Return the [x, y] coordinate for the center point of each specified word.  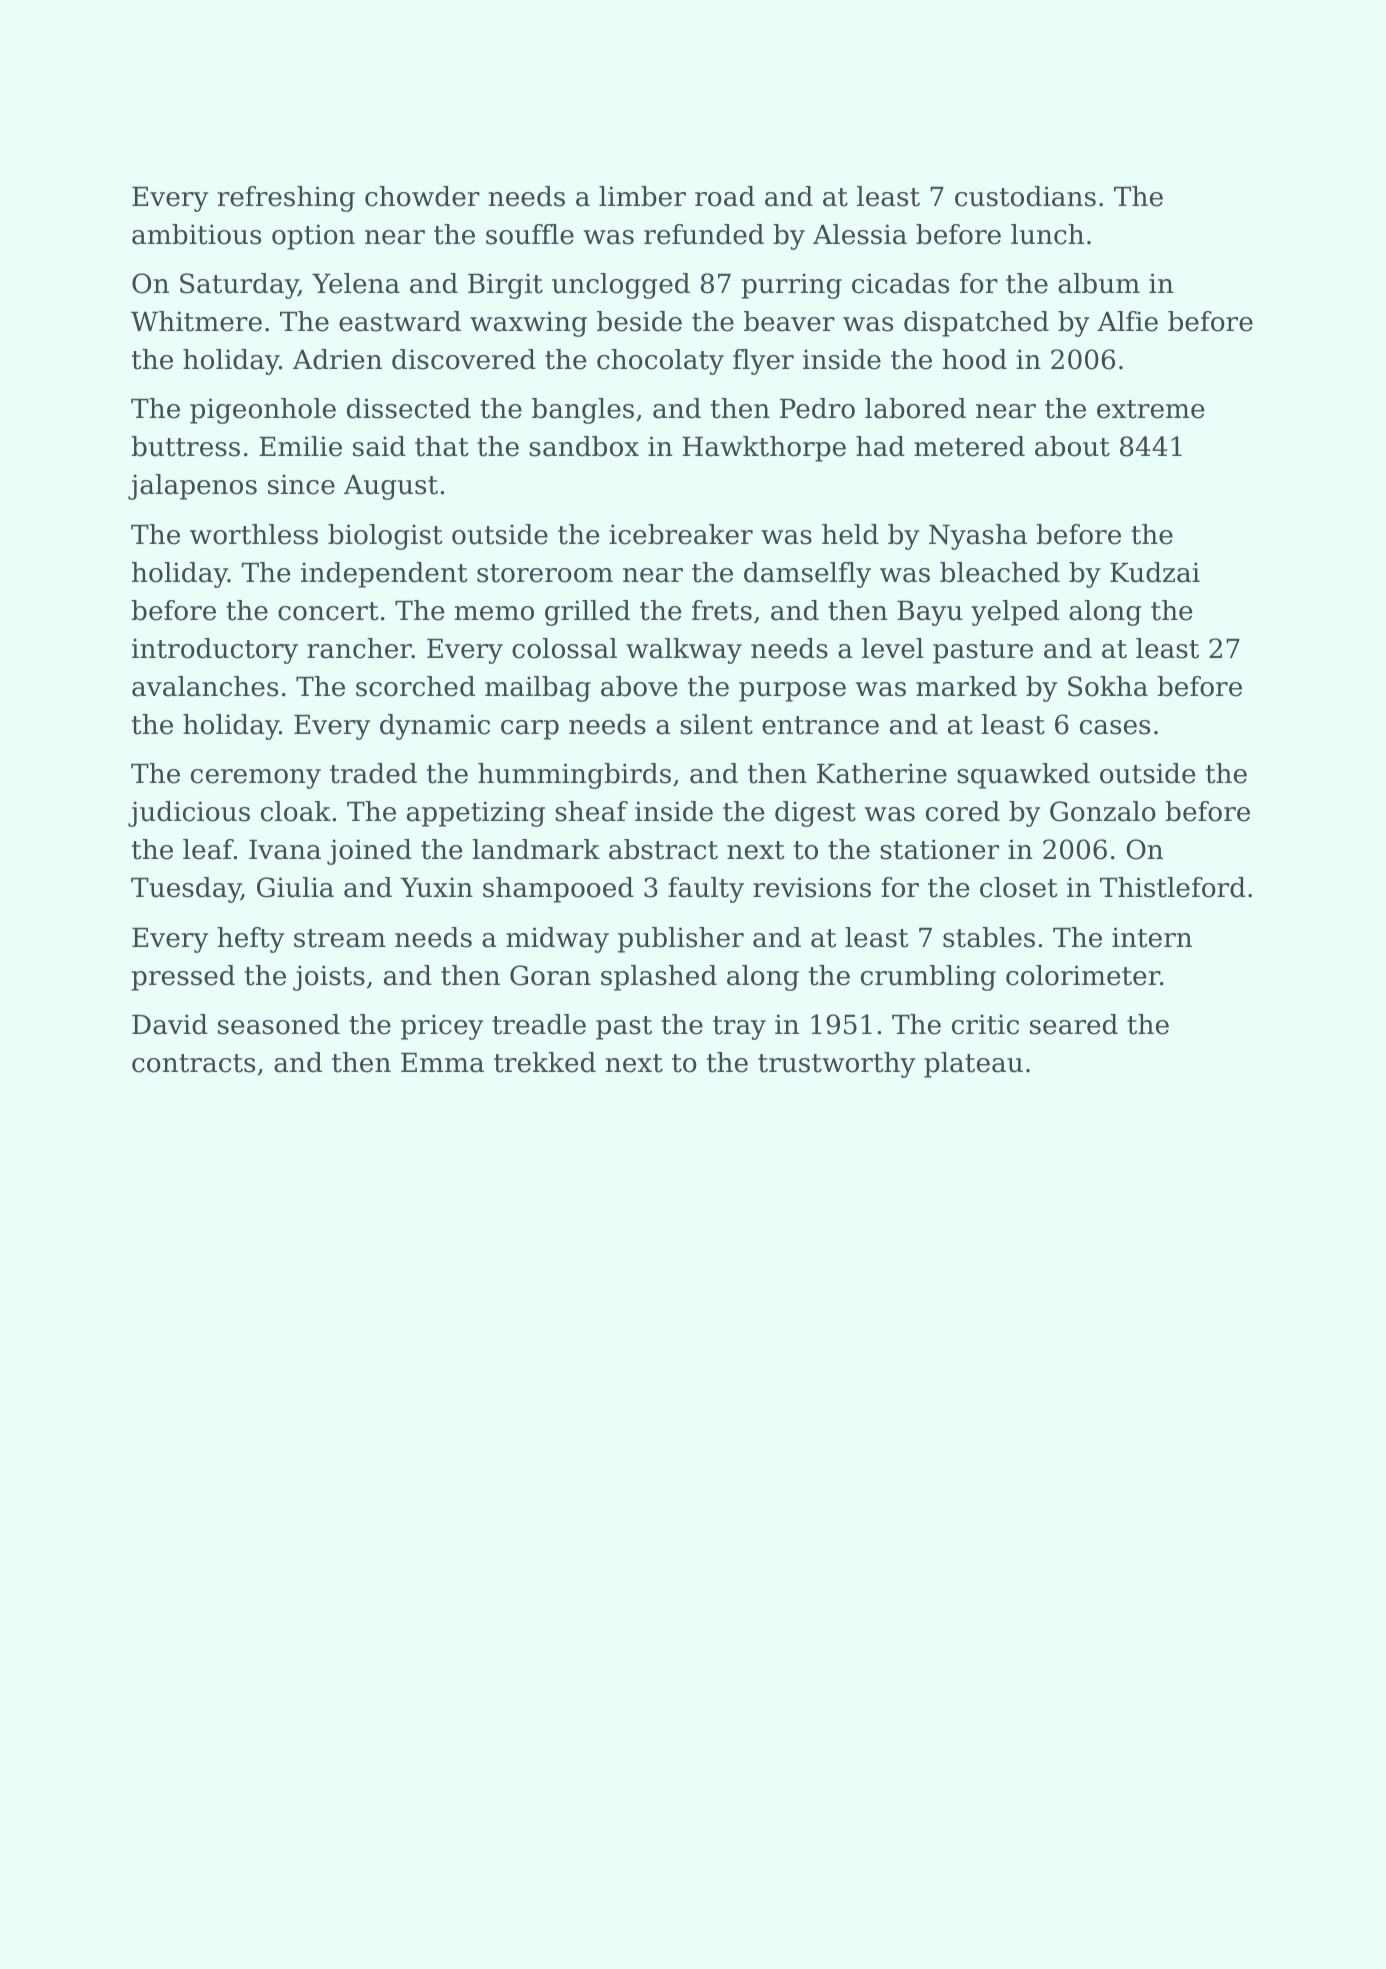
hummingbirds [574, 776]
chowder [422, 196]
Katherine [882, 773]
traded [373, 773]
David [170, 1024]
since [301, 484]
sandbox [584, 446]
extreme [1150, 409]
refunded [704, 234]
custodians [1025, 196]
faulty [706, 890]
